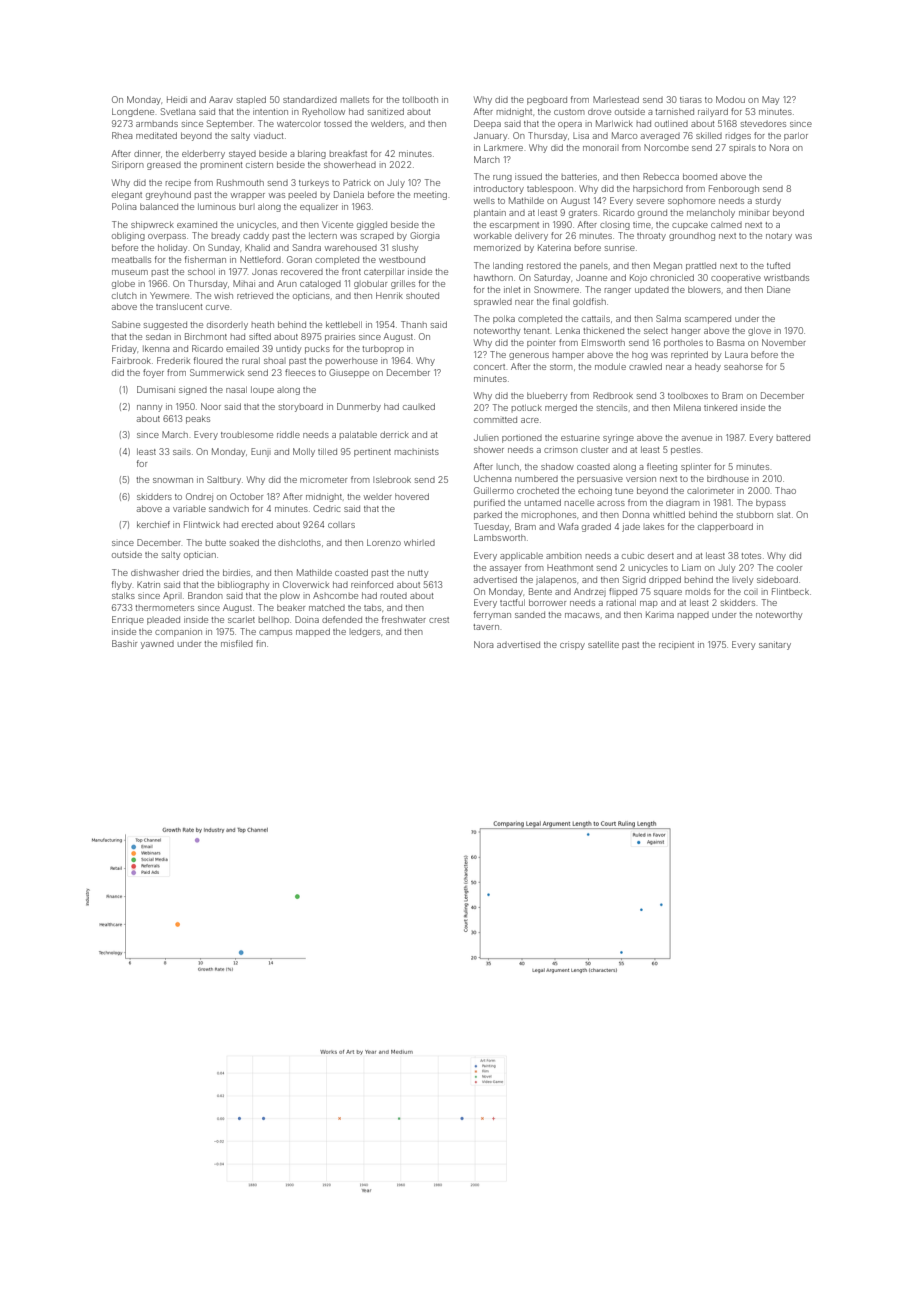  I want to click on kerchief, so click(153, 524).
